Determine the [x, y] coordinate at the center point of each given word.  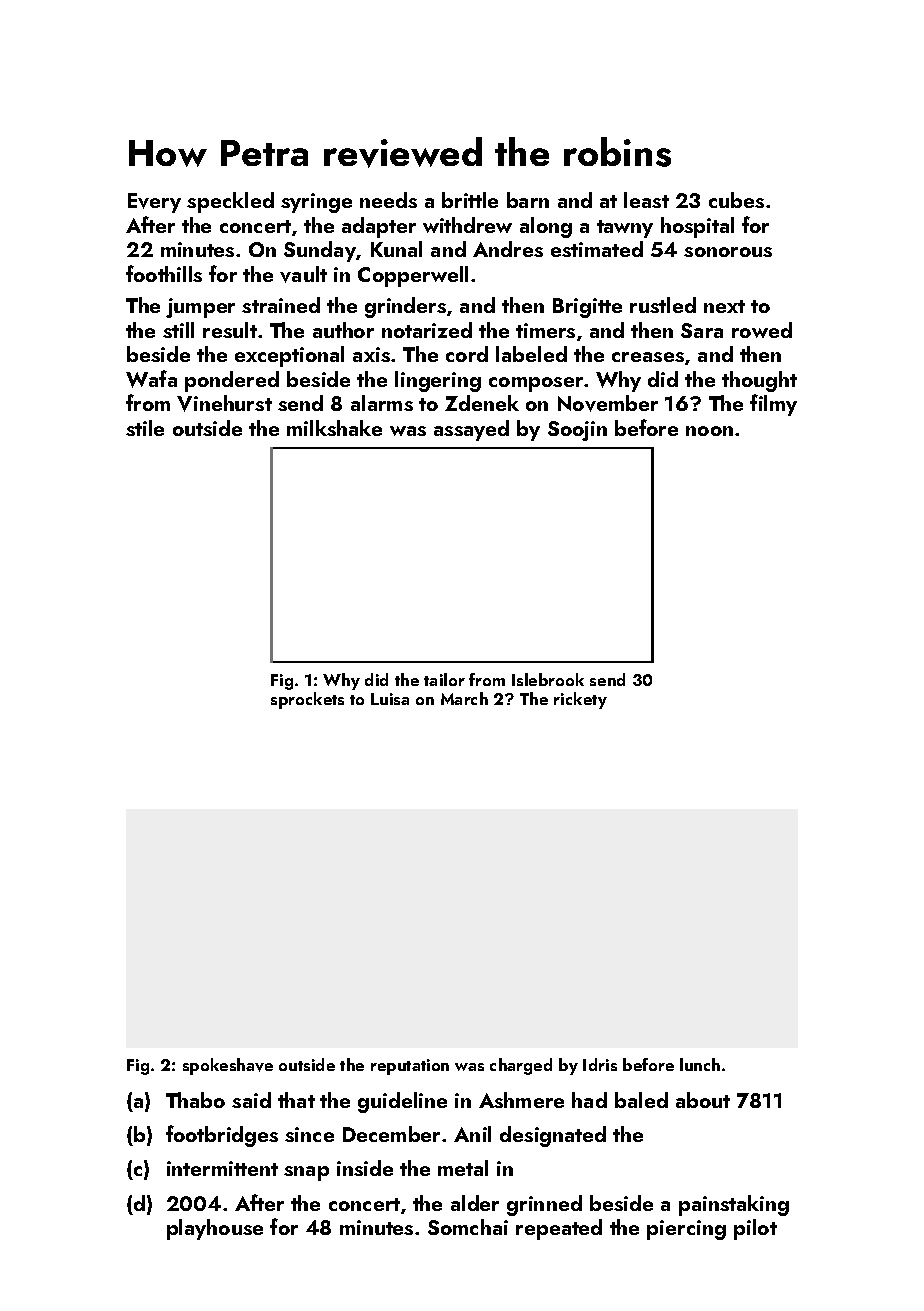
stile [145, 428]
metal [463, 1168]
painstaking [734, 1205]
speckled [230, 202]
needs [388, 200]
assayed [471, 430]
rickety [580, 700]
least [646, 200]
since [309, 1134]
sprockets [307, 700]
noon [709, 431]
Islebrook [548, 679]
